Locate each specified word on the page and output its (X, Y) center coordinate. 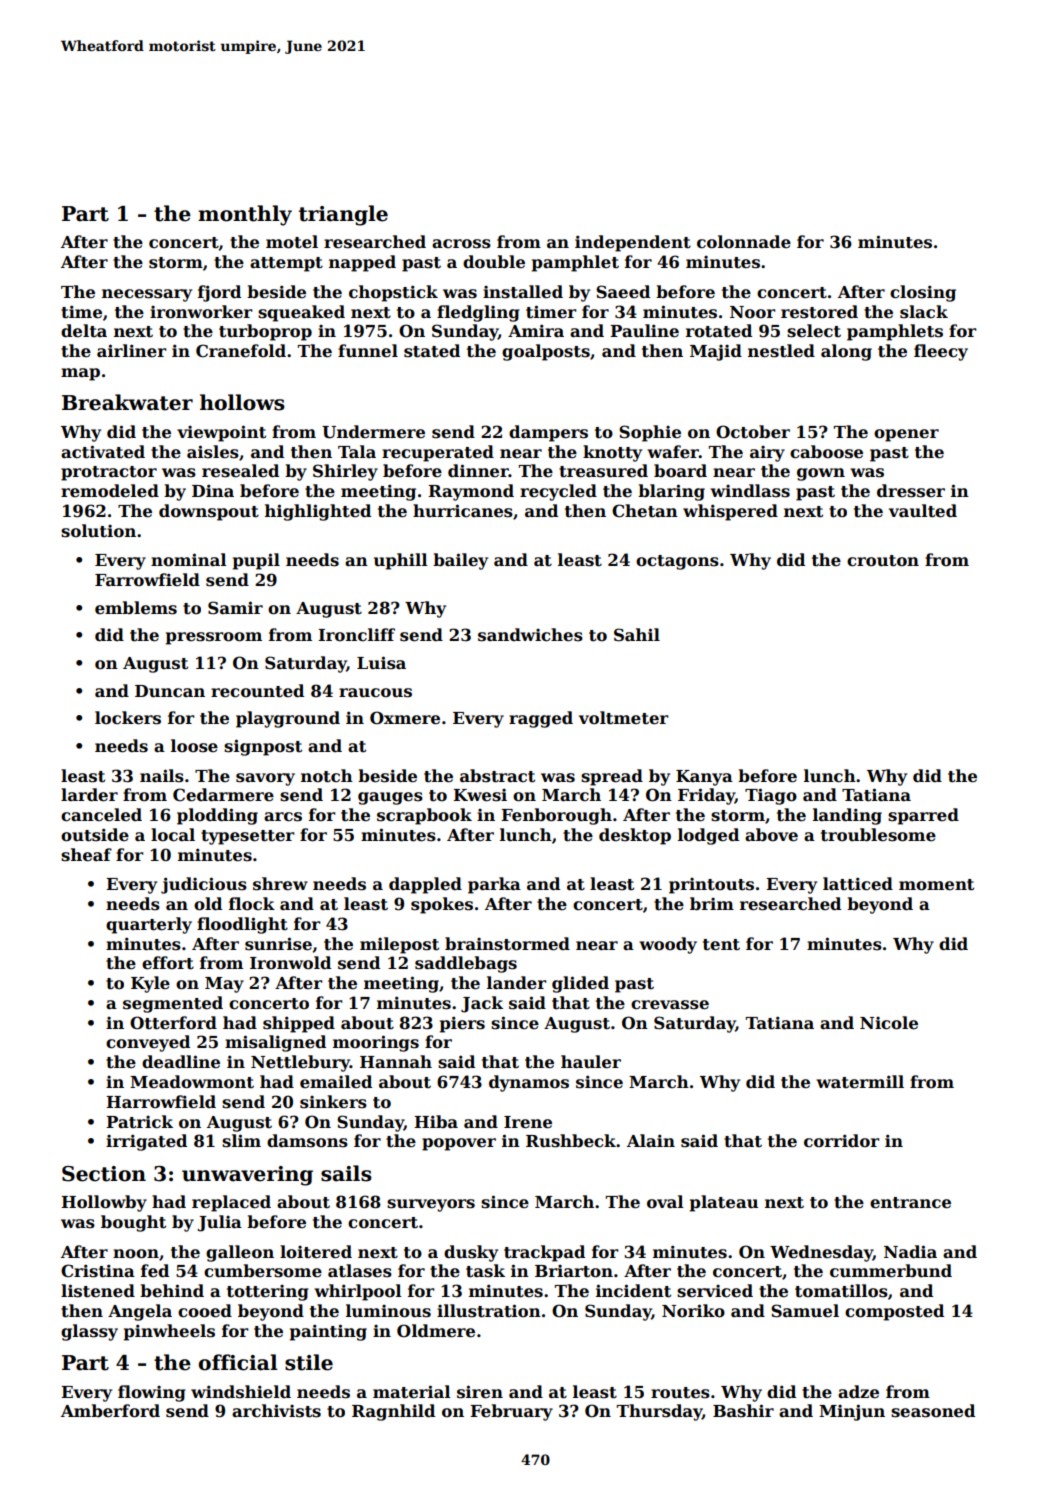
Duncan (170, 691)
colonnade (744, 242)
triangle (343, 215)
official (238, 1362)
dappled (425, 885)
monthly (245, 215)
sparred (923, 816)
